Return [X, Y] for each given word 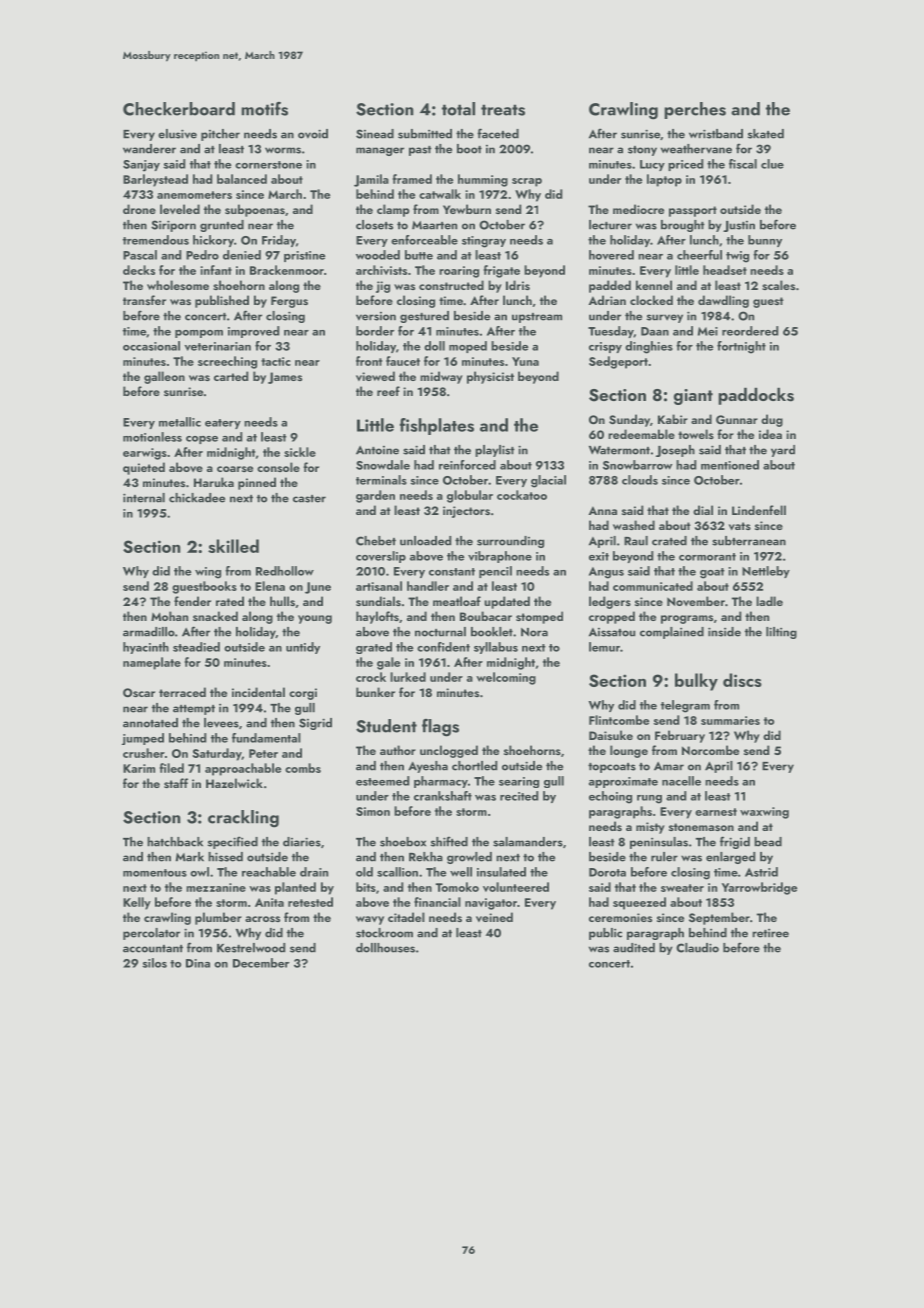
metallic [180, 422]
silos [154, 963]
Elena [270, 586]
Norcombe [710, 750]
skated [766, 134]
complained [672, 633]
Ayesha [428, 767]
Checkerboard [179, 109]
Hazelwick [234, 783]
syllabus [496, 648]
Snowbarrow [637, 465]
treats [503, 110]
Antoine [377, 450]
